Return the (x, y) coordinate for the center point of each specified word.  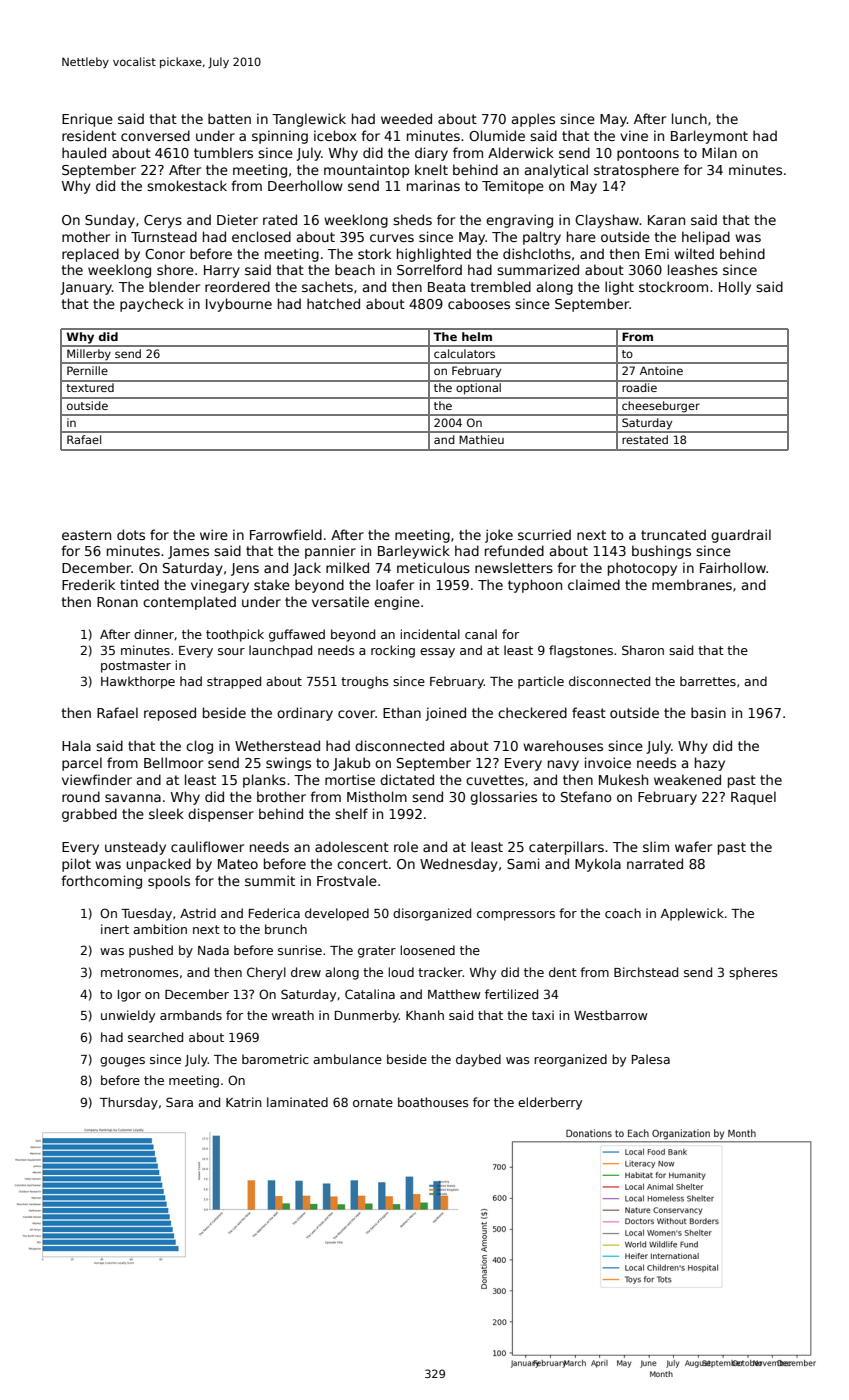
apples (533, 120)
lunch (689, 118)
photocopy (642, 569)
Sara (179, 1102)
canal (481, 634)
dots (131, 534)
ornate (373, 1102)
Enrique (87, 120)
